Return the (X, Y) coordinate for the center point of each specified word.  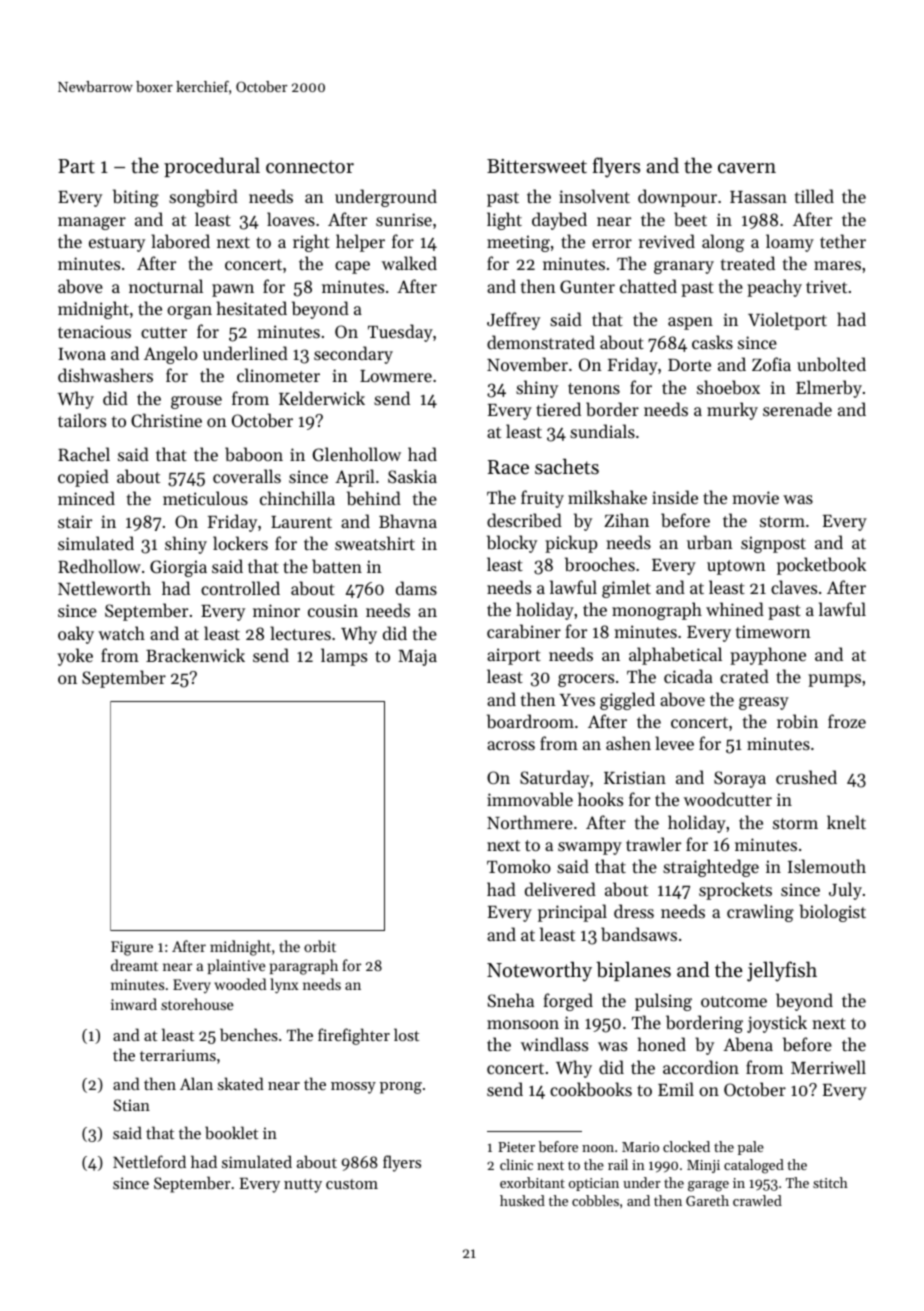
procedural (212, 167)
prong (401, 1088)
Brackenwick (195, 655)
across (511, 745)
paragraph (304, 967)
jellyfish (782, 971)
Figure (132, 948)
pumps (834, 680)
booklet (231, 1132)
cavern (747, 168)
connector (310, 167)
